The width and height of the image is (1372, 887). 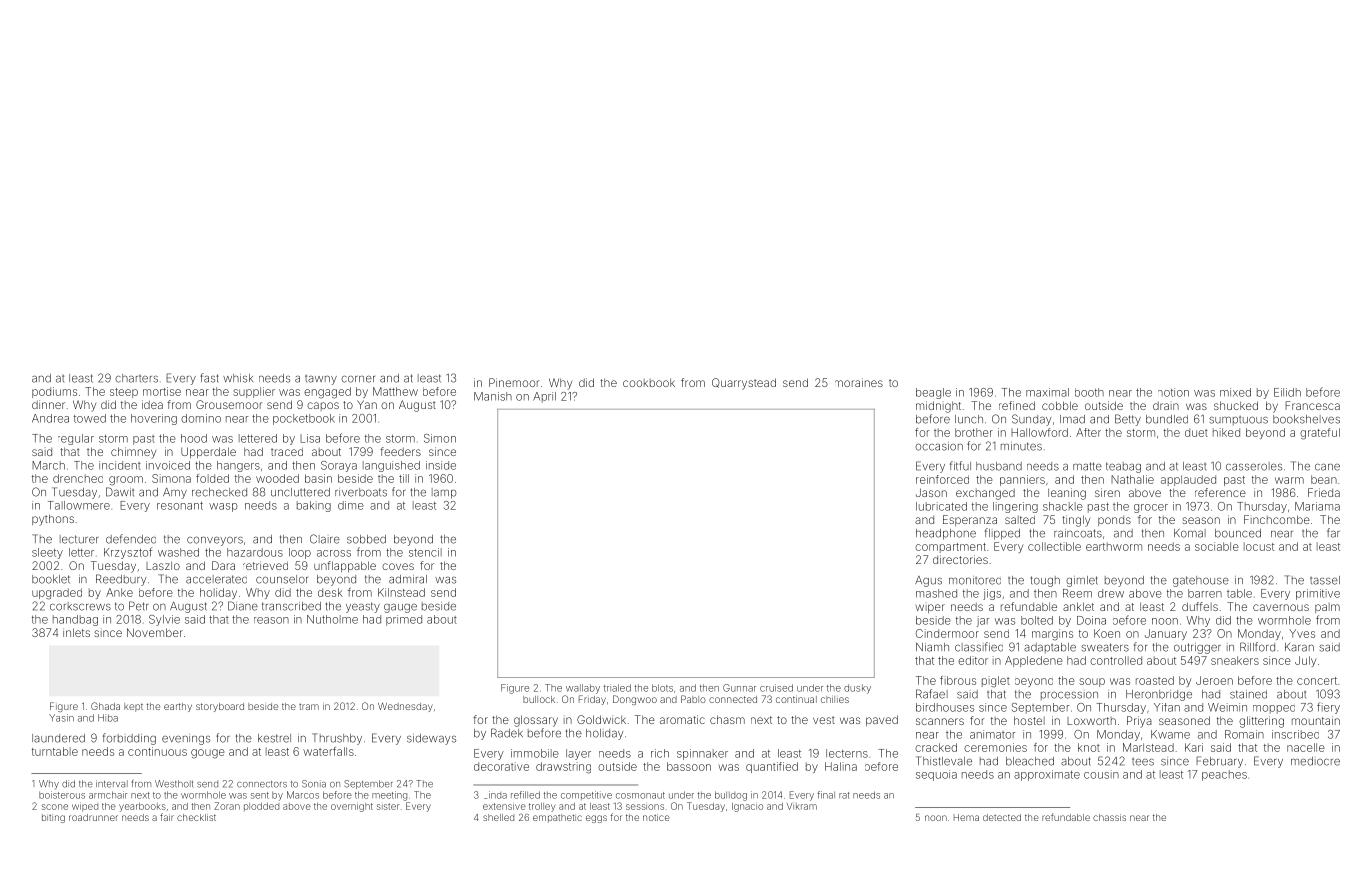 I want to click on Eilidh, so click(x=1287, y=392).
